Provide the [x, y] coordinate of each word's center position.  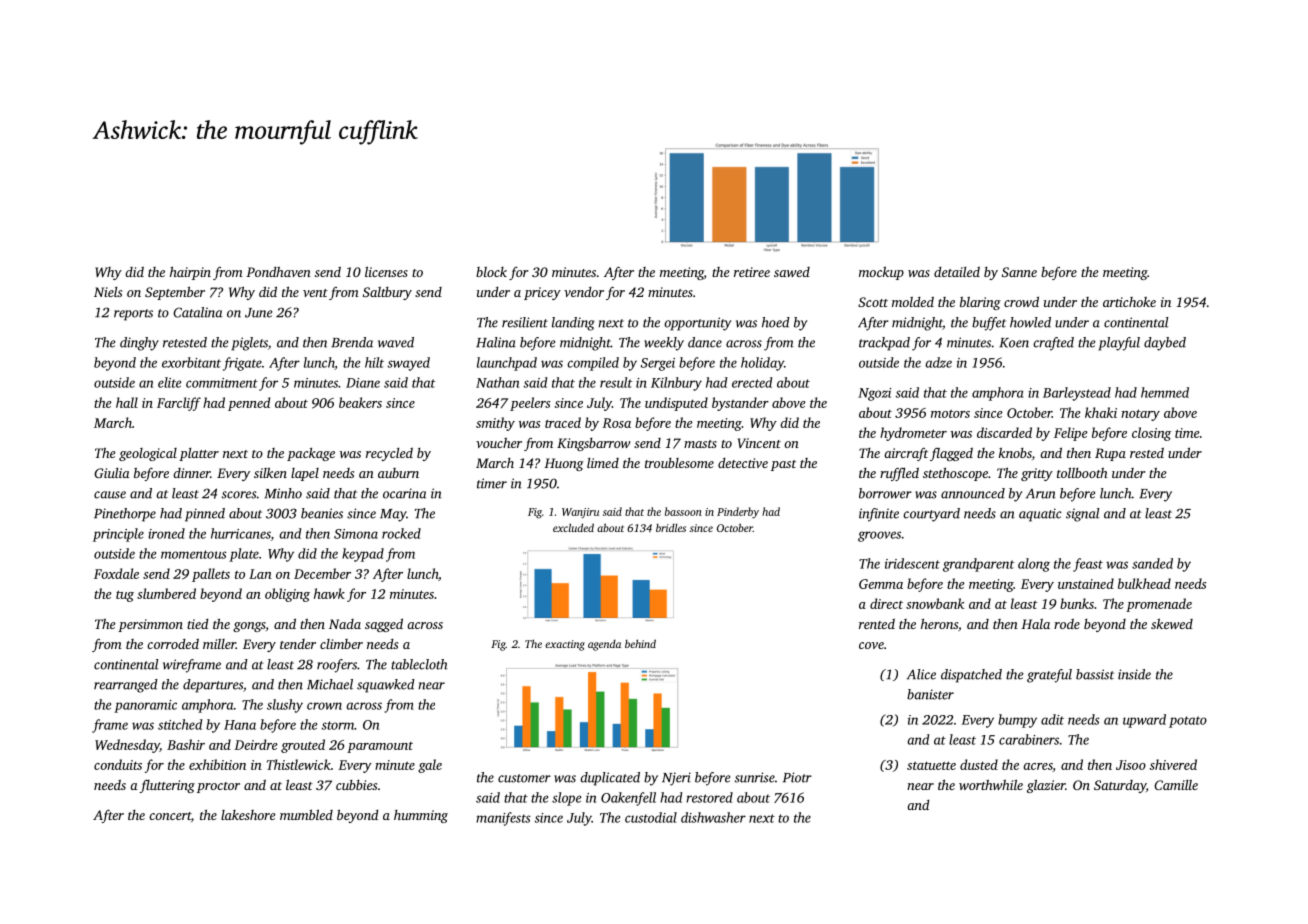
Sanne [1019, 272]
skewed [1172, 623]
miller [219, 644]
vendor [584, 292]
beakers [360, 402]
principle [118, 535]
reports [133, 315]
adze [938, 362]
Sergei [658, 364]
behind [640, 643]
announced [973, 493]
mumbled [306, 814]
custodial [651, 817]
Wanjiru [580, 513]
